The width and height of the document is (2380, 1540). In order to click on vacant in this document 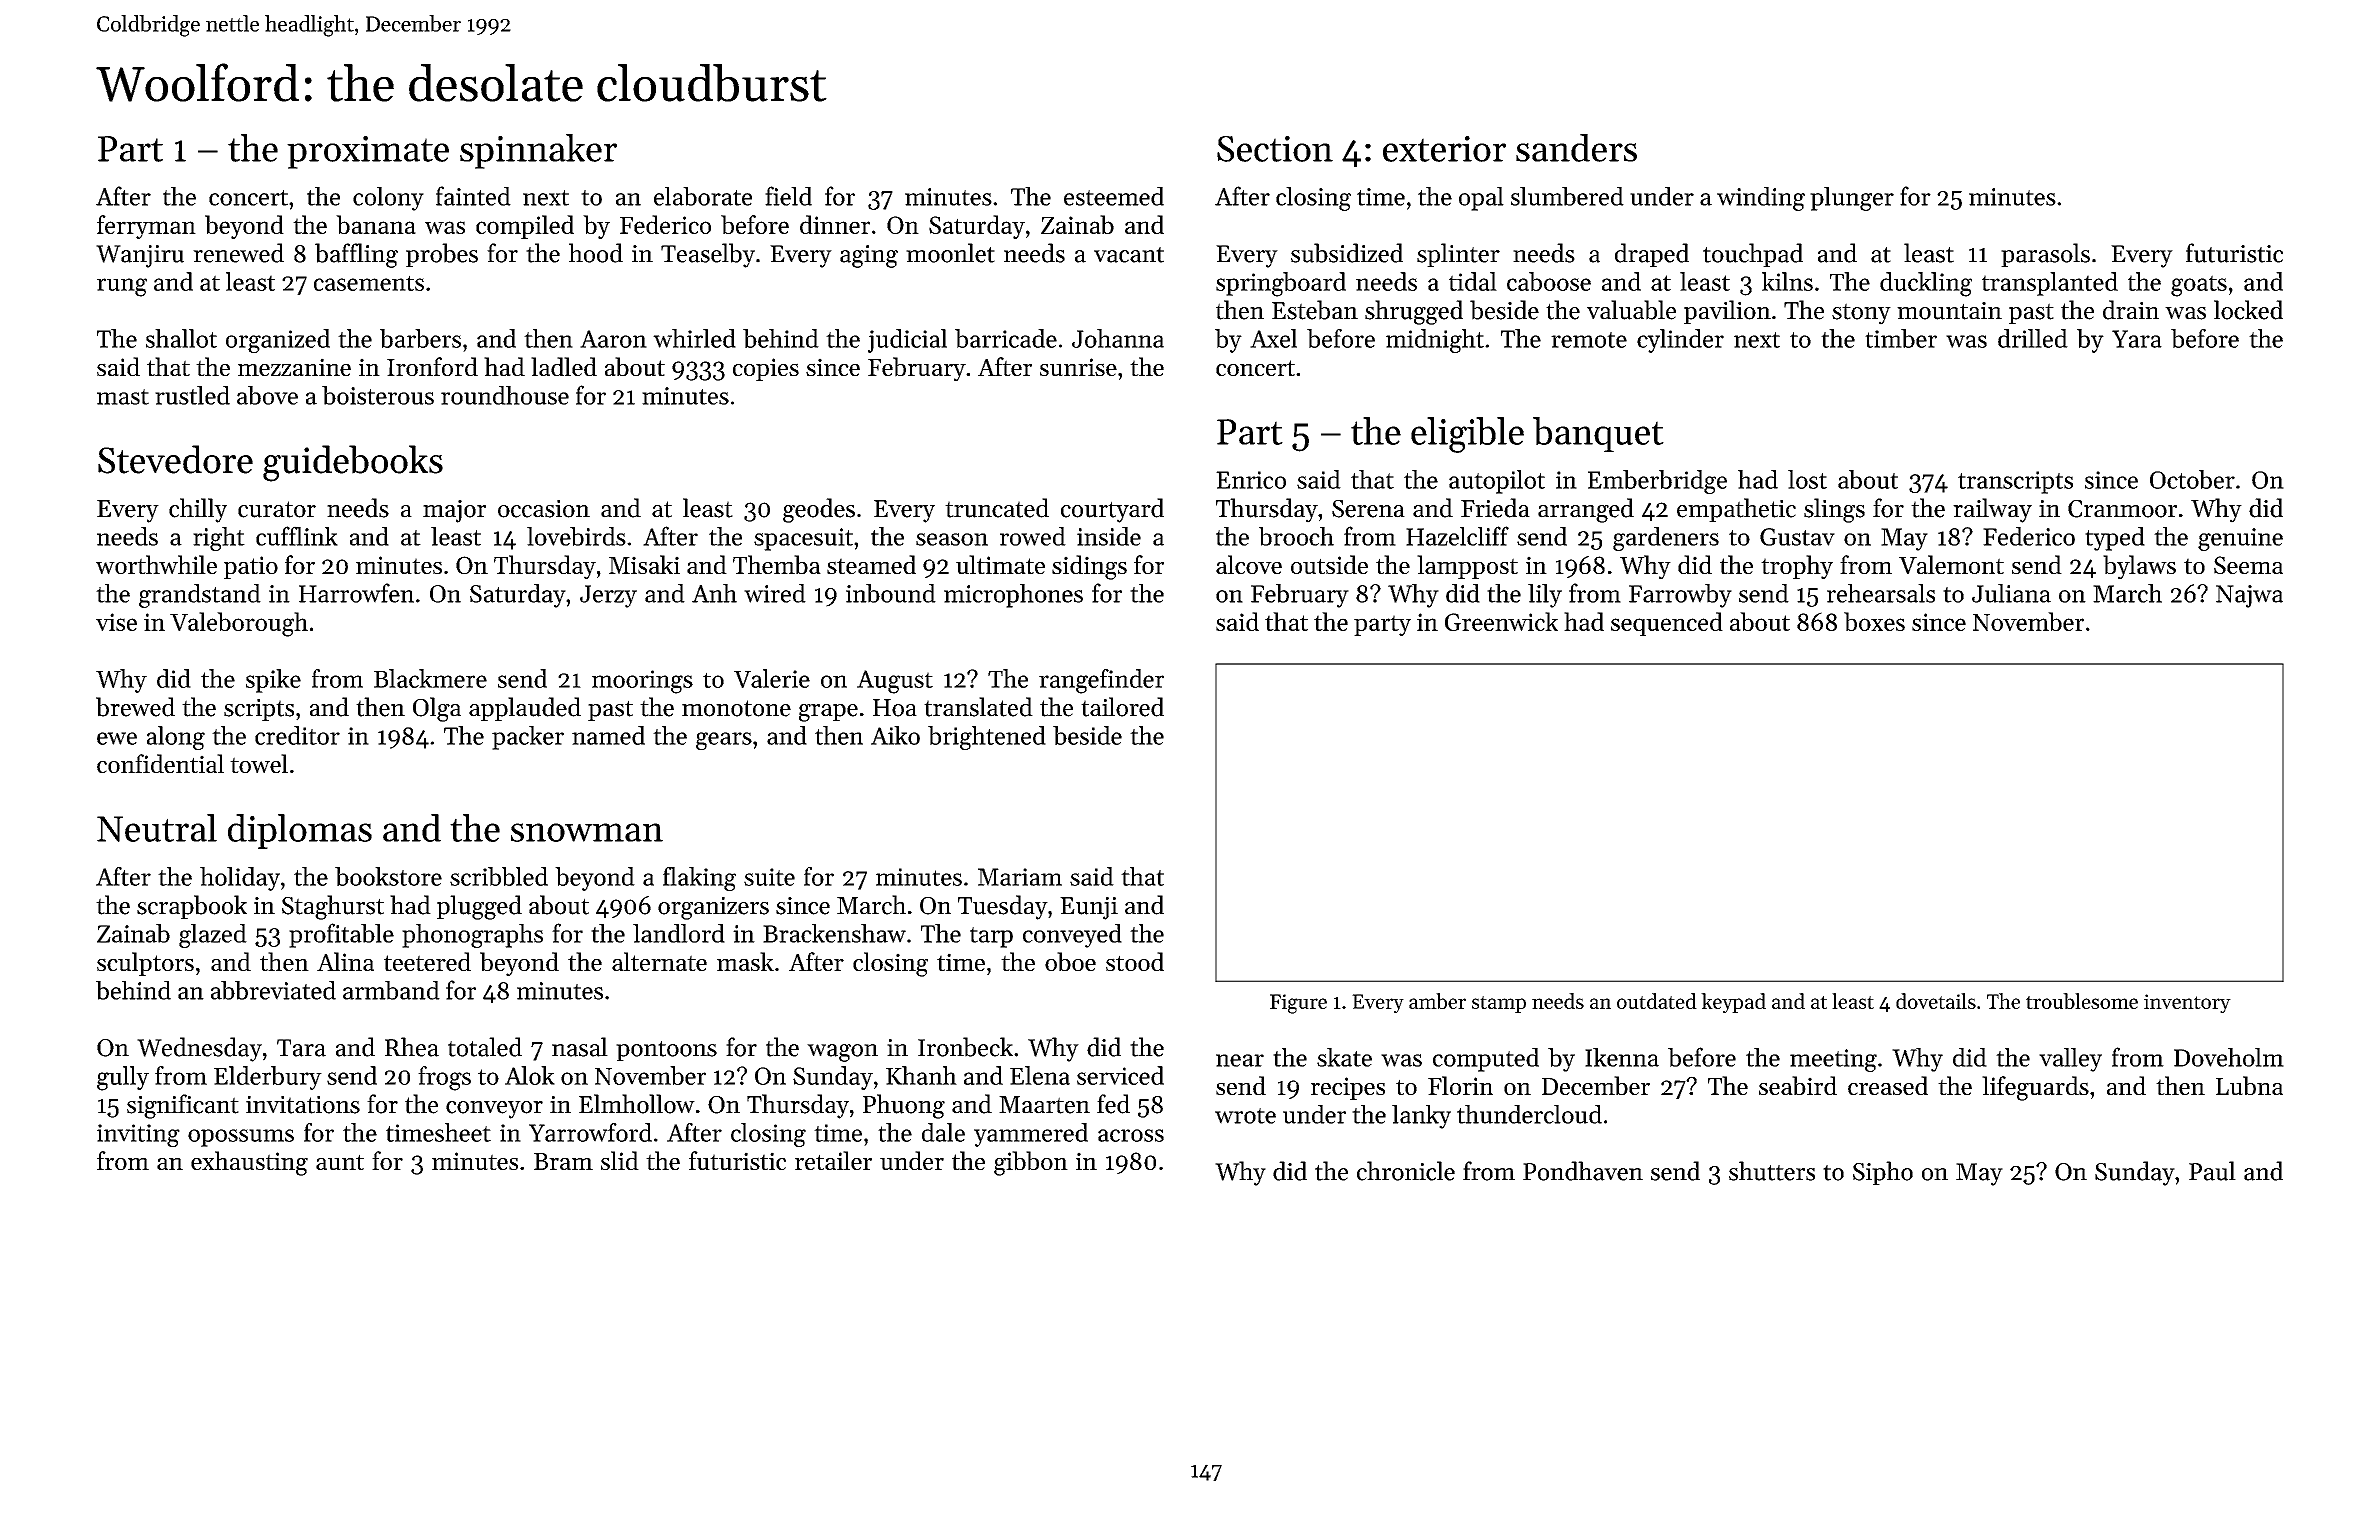, I will do `click(1129, 255)`.
